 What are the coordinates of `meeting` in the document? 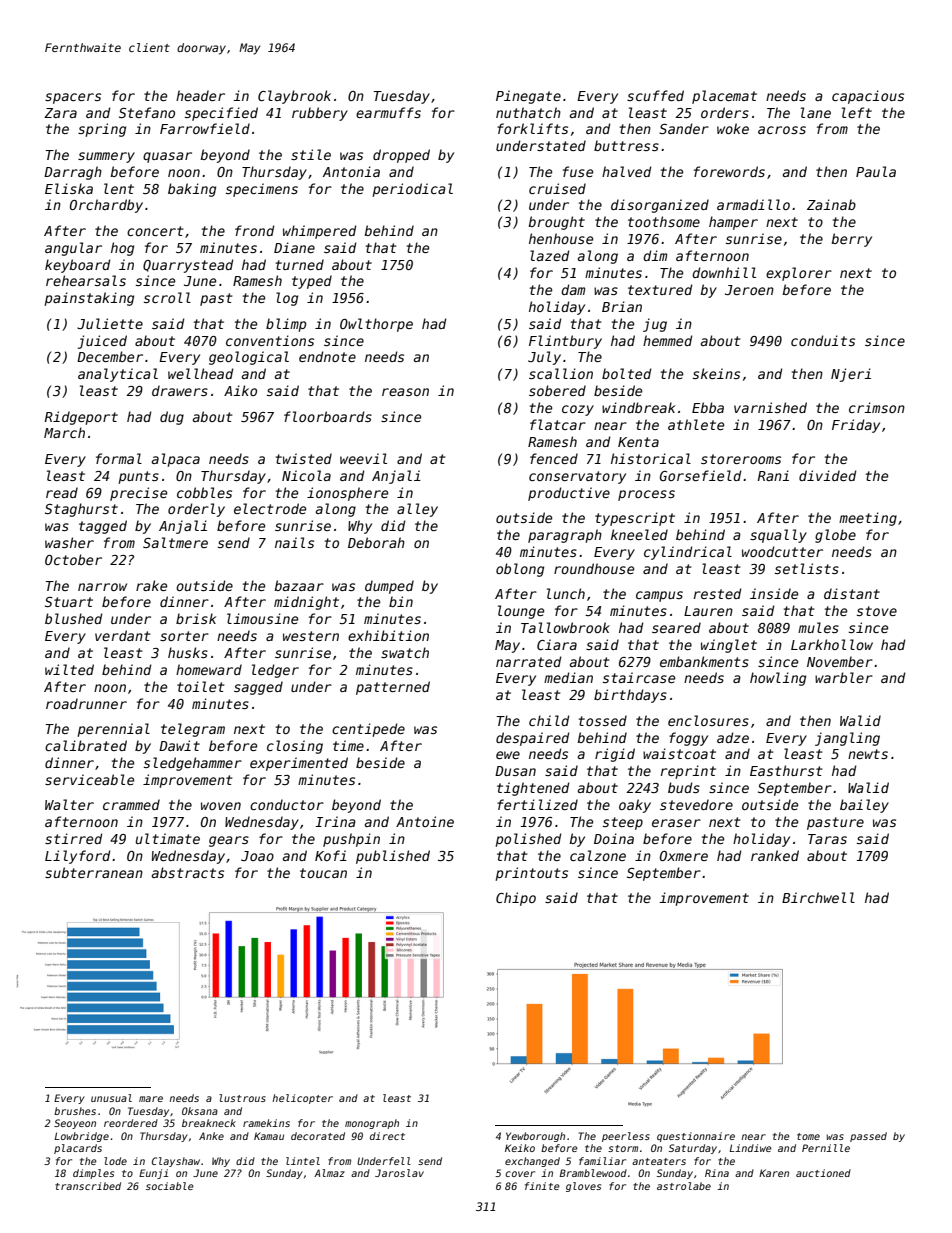 It's located at (868, 519).
